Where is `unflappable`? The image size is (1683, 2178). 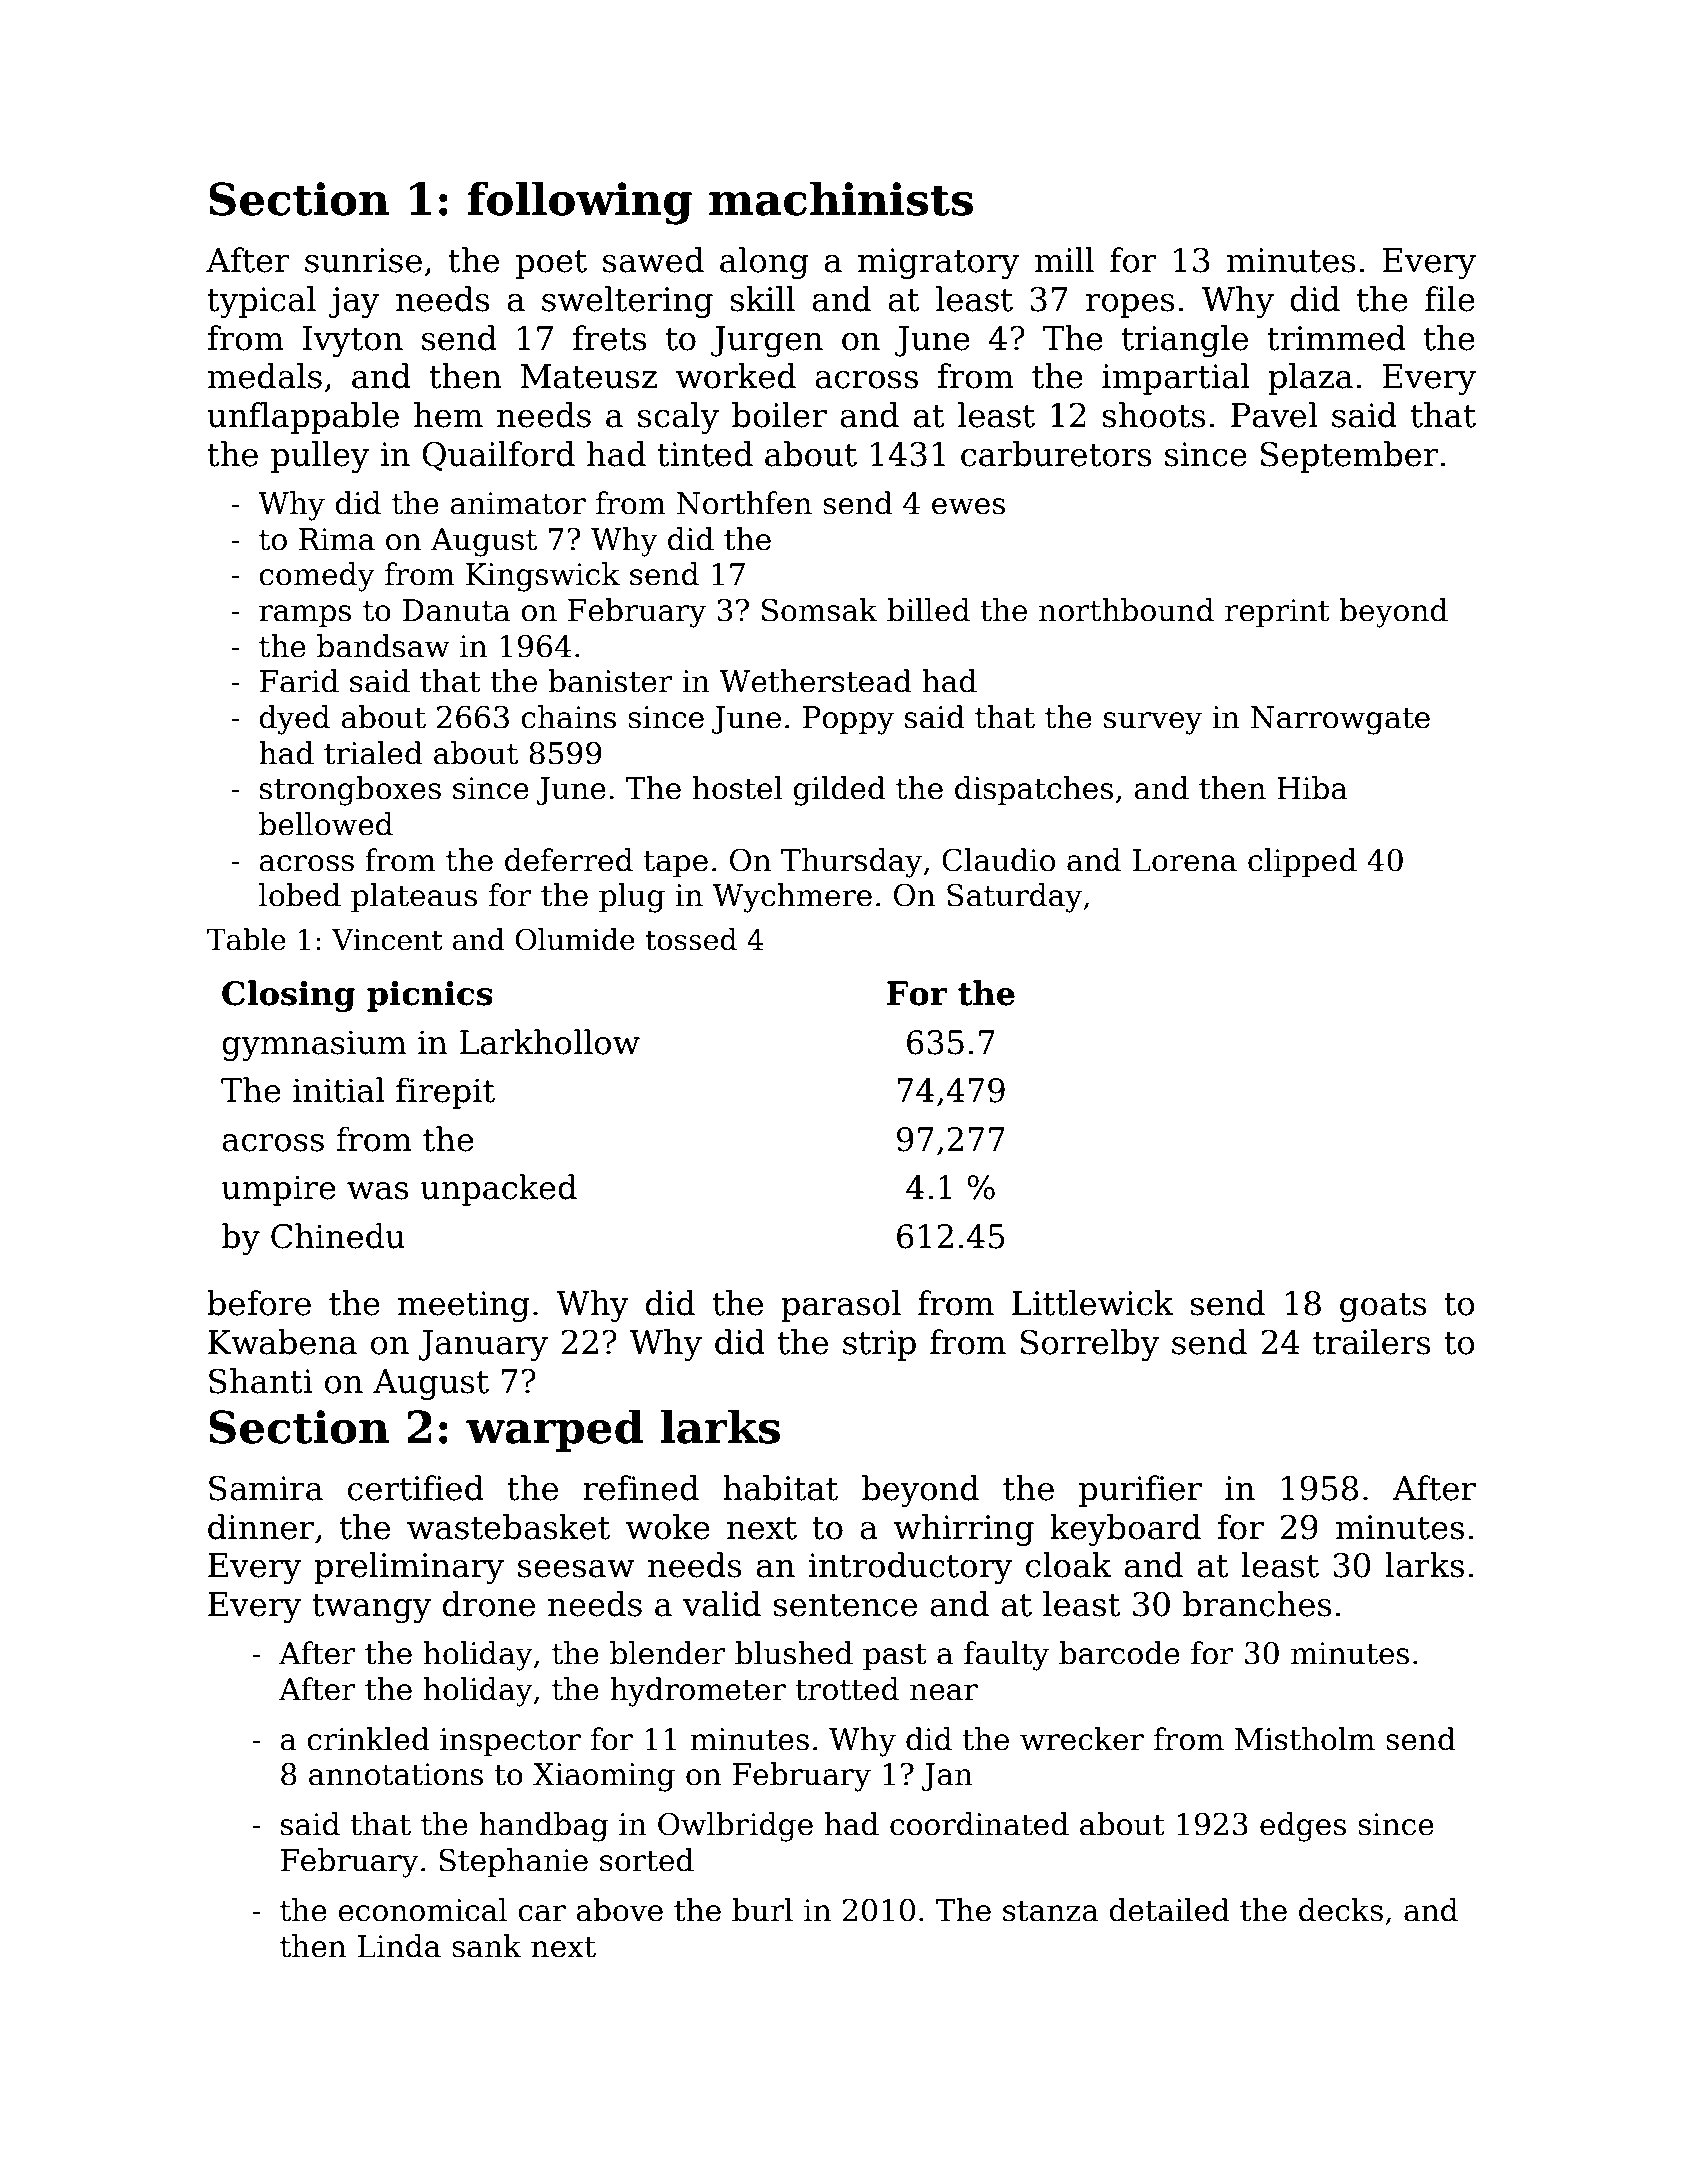 unflappable is located at coordinates (303, 418).
